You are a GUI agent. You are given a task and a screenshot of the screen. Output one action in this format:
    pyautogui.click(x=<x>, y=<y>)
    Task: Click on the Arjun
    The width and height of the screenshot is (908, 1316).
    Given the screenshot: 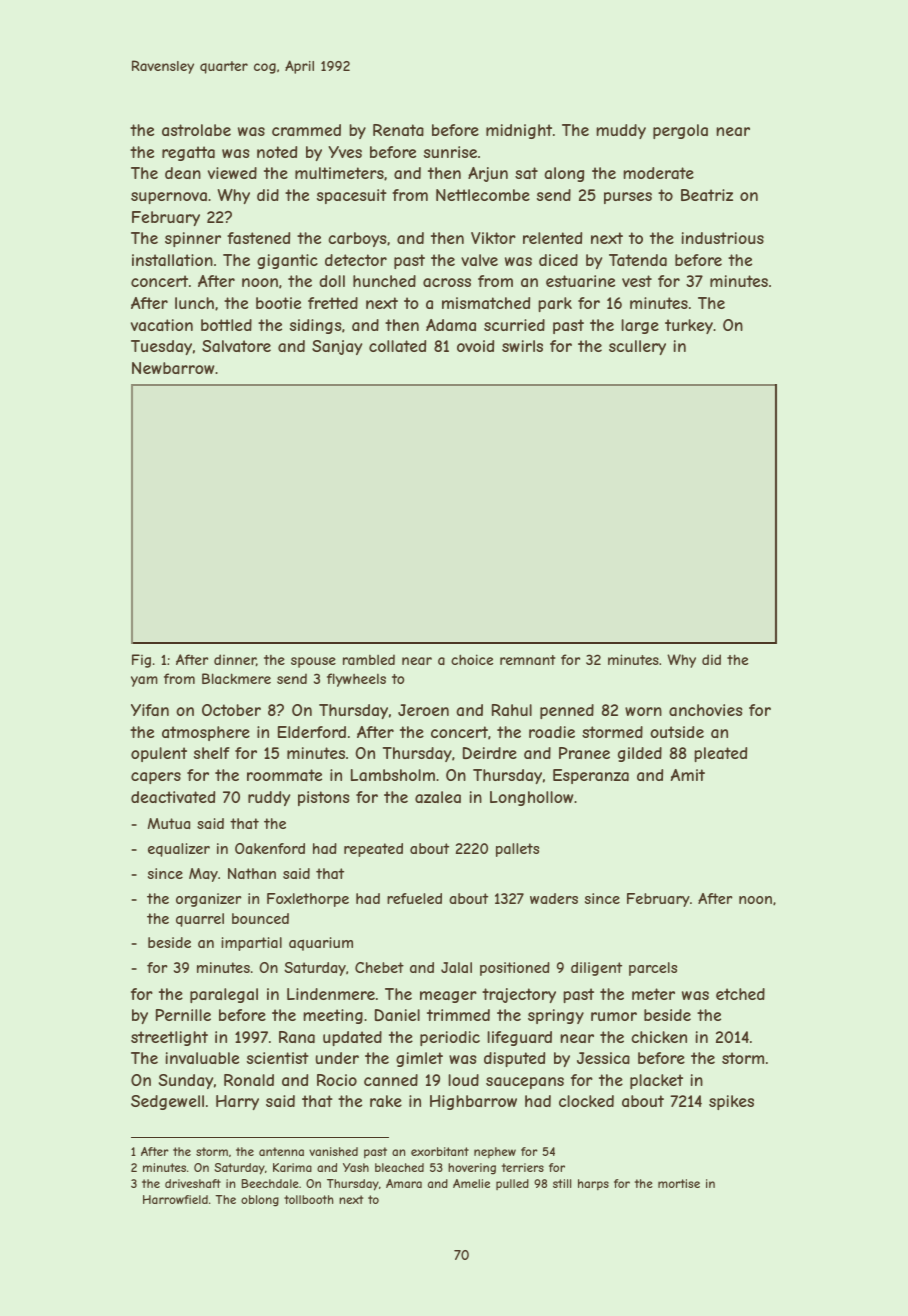 What is the action you would take?
    pyautogui.click(x=488, y=174)
